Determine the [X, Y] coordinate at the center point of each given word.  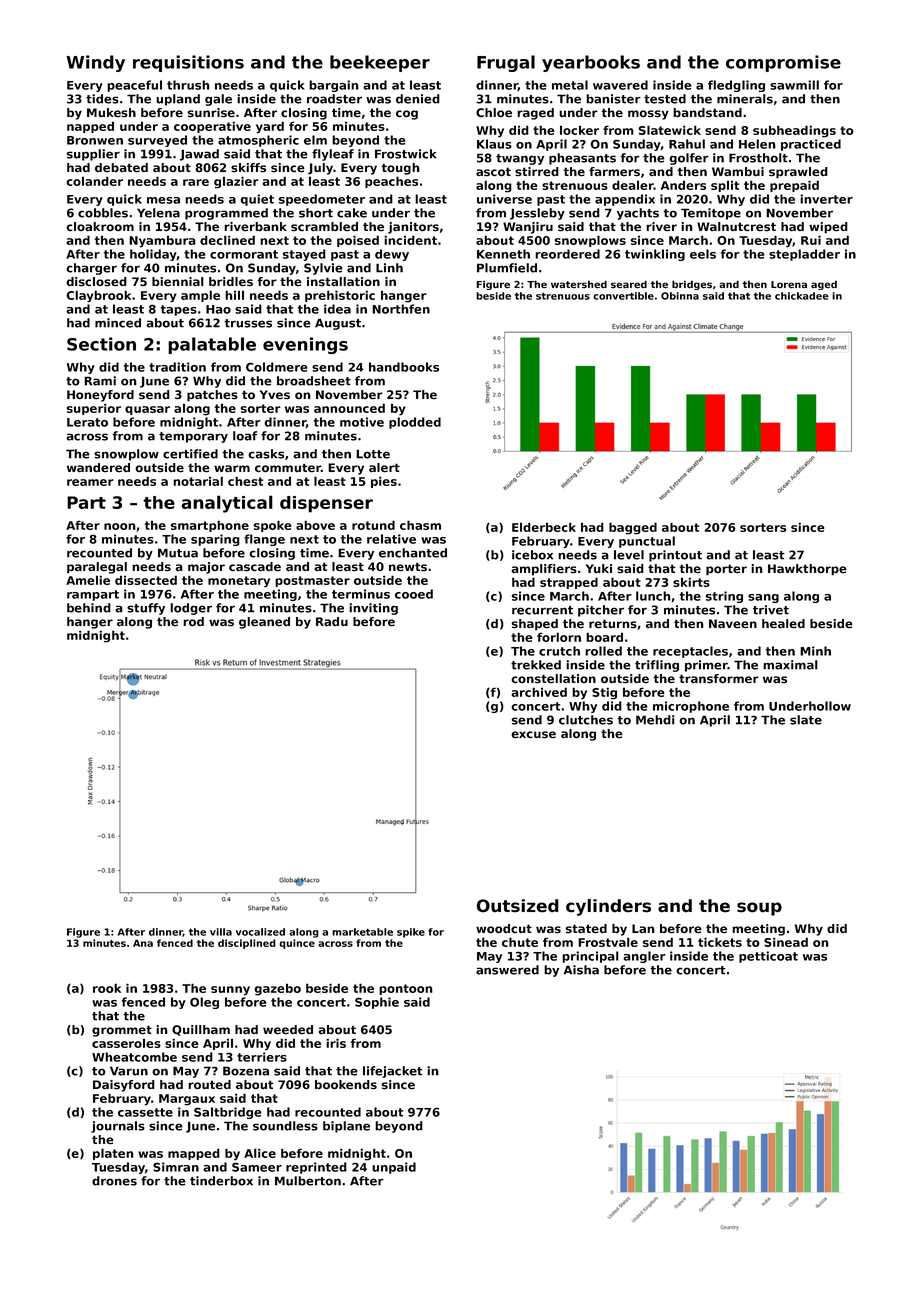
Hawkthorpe [807, 570]
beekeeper [380, 63]
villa [221, 932]
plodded [415, 423]
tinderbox [221, 1181]
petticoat [768, 957]
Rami [100, 381]
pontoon [406, 989]
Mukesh [111, 113]
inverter [826, 199]
